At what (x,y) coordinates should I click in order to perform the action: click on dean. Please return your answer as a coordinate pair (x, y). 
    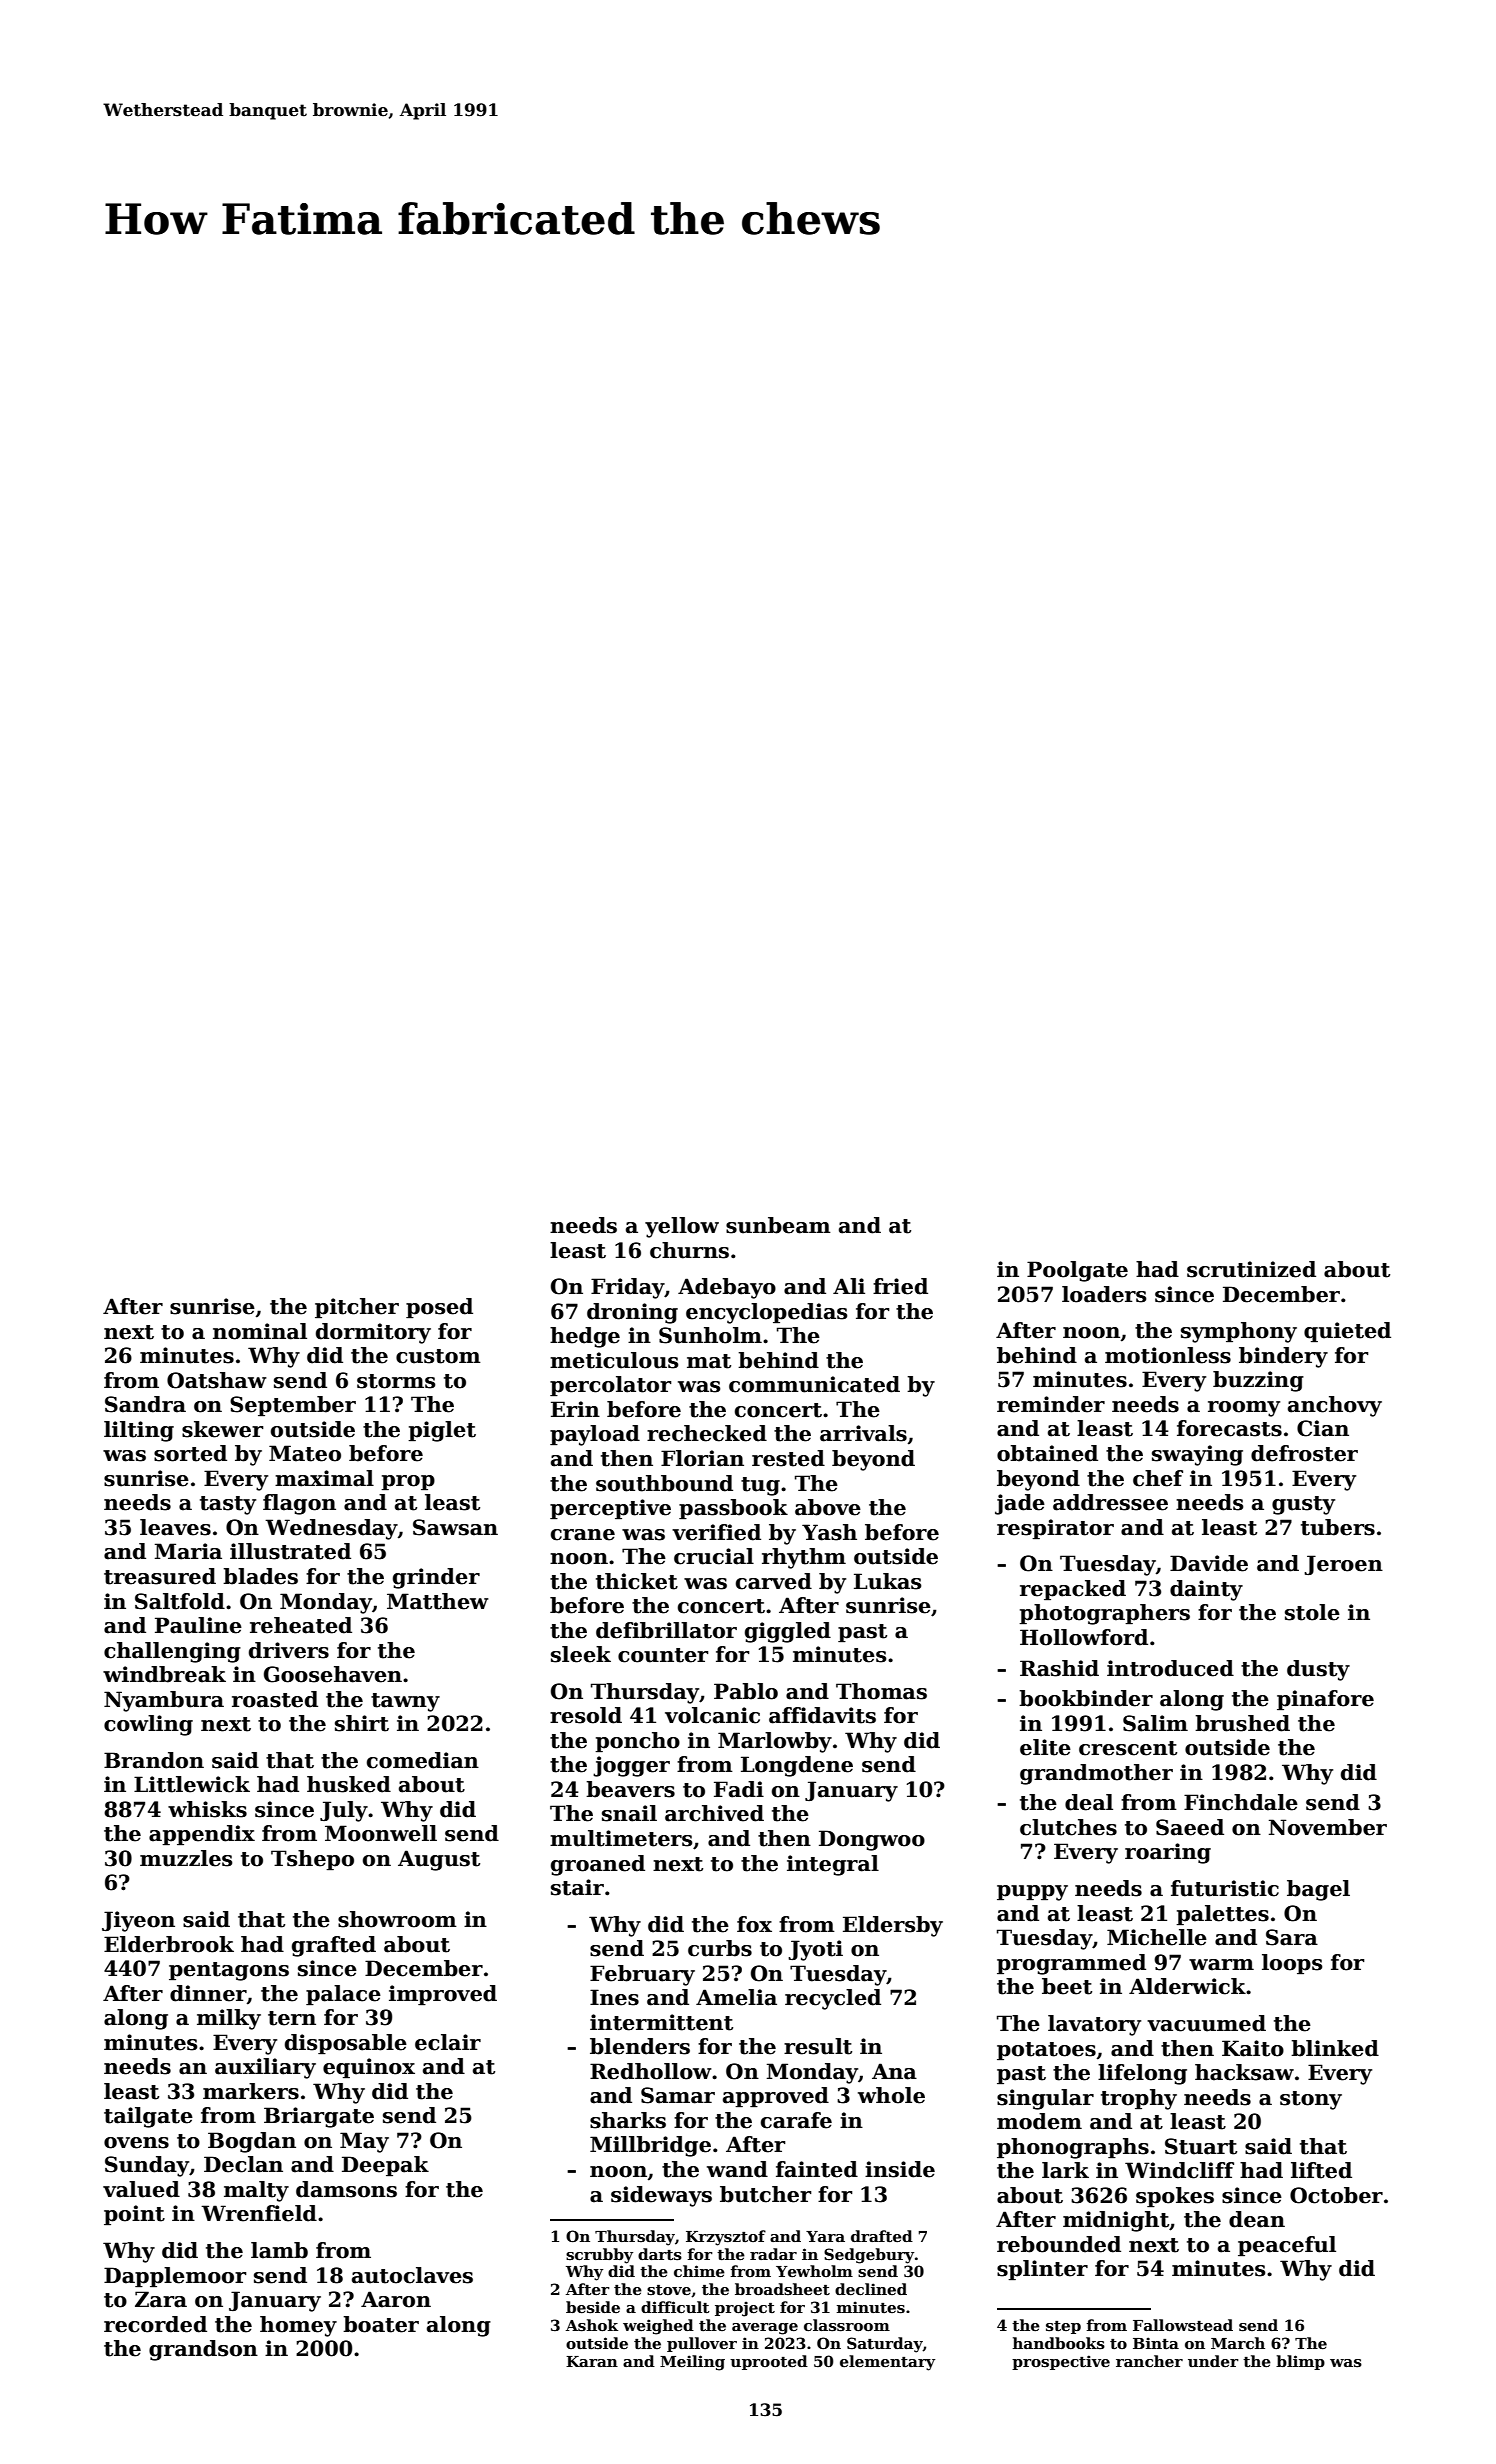
    Looking at the image, I should click on (1257, 2219).
